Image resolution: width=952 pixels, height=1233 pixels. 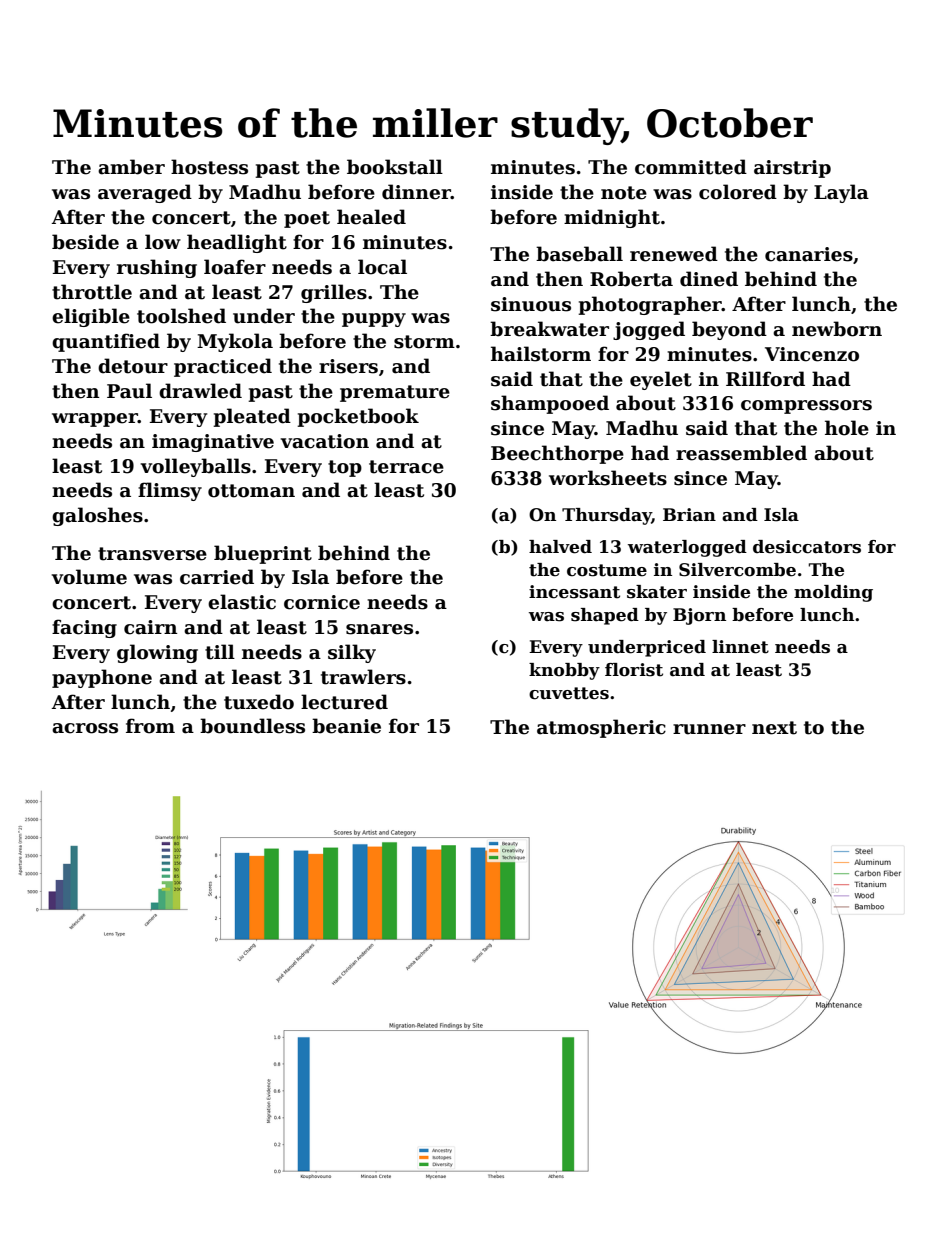 What do you see at coordinates (209, 167) in the screenshot?
I see `hostess` at bounding box center [209, 167].
